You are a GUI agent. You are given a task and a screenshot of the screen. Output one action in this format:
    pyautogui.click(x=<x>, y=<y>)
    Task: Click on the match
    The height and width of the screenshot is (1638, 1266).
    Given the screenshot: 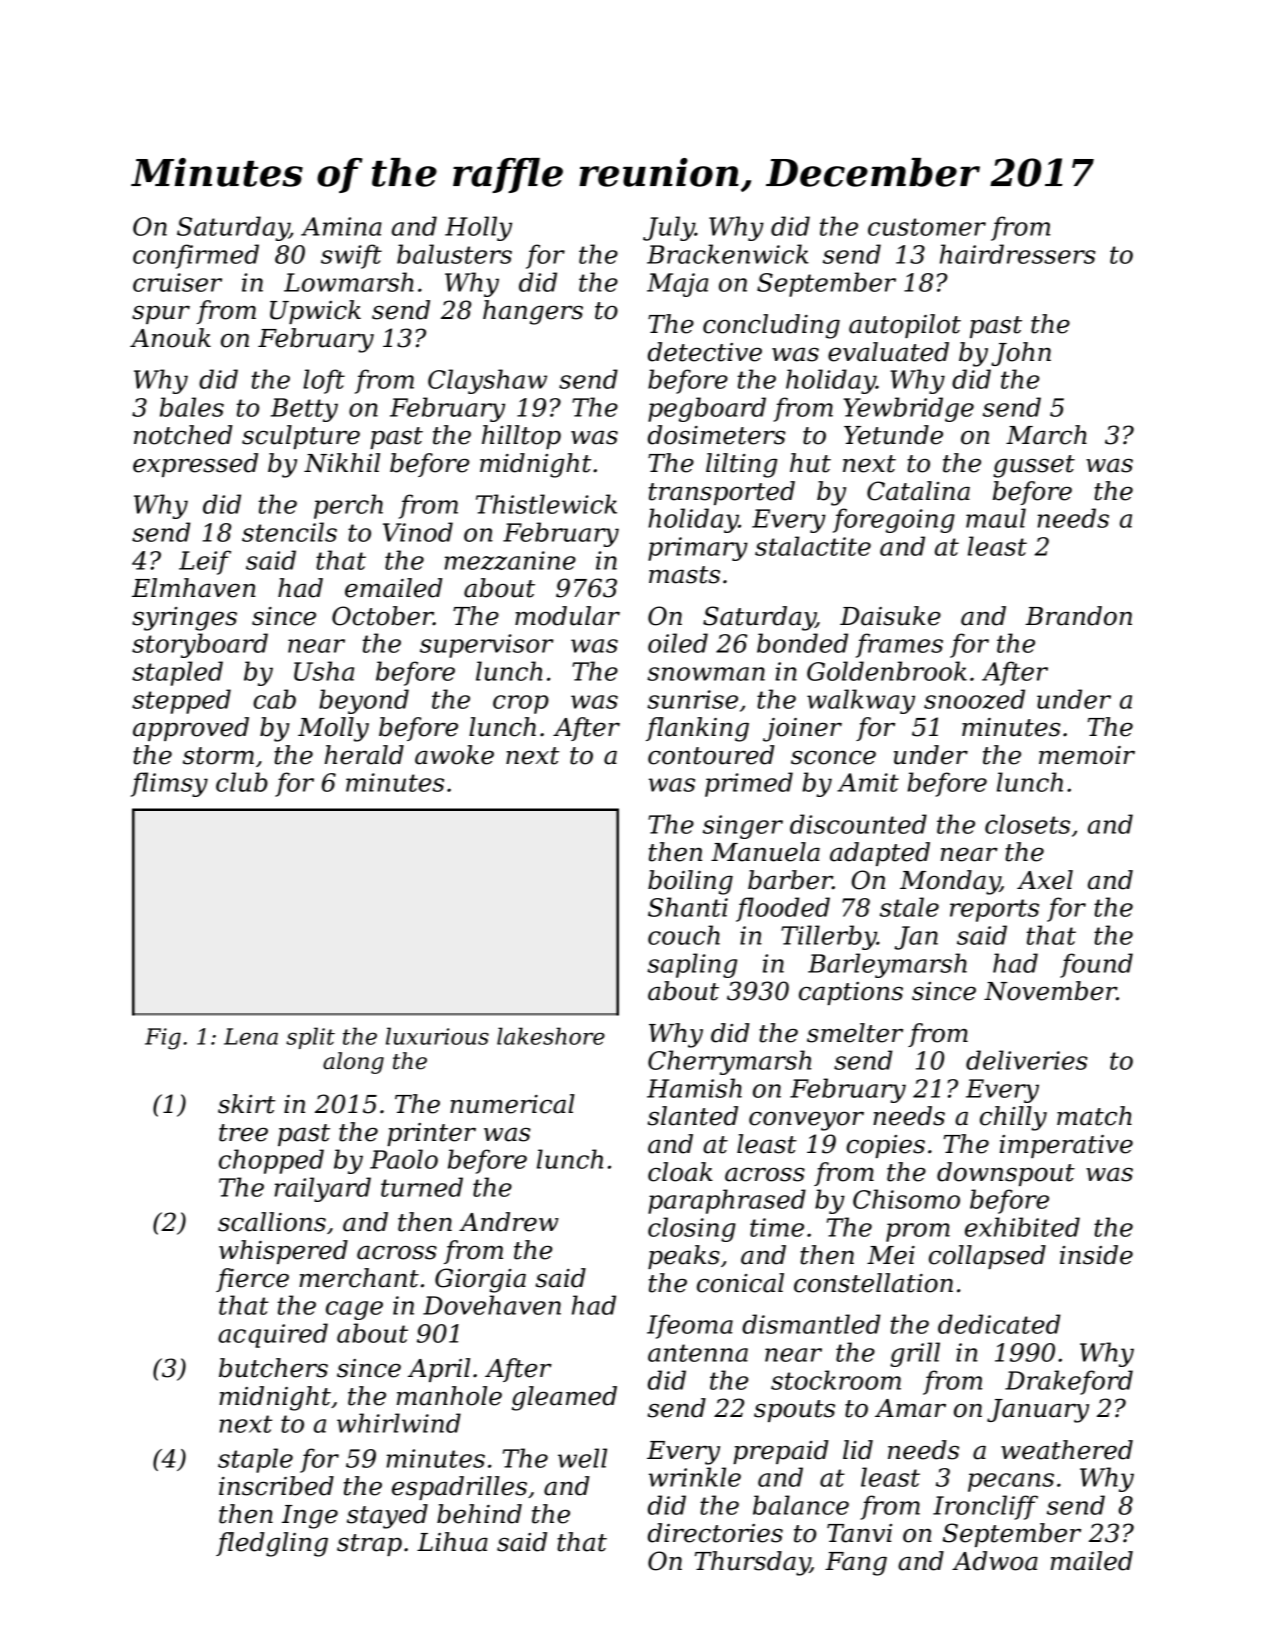 What is the action you would take?
    pyautogui.click(x=1094, y=1116)
